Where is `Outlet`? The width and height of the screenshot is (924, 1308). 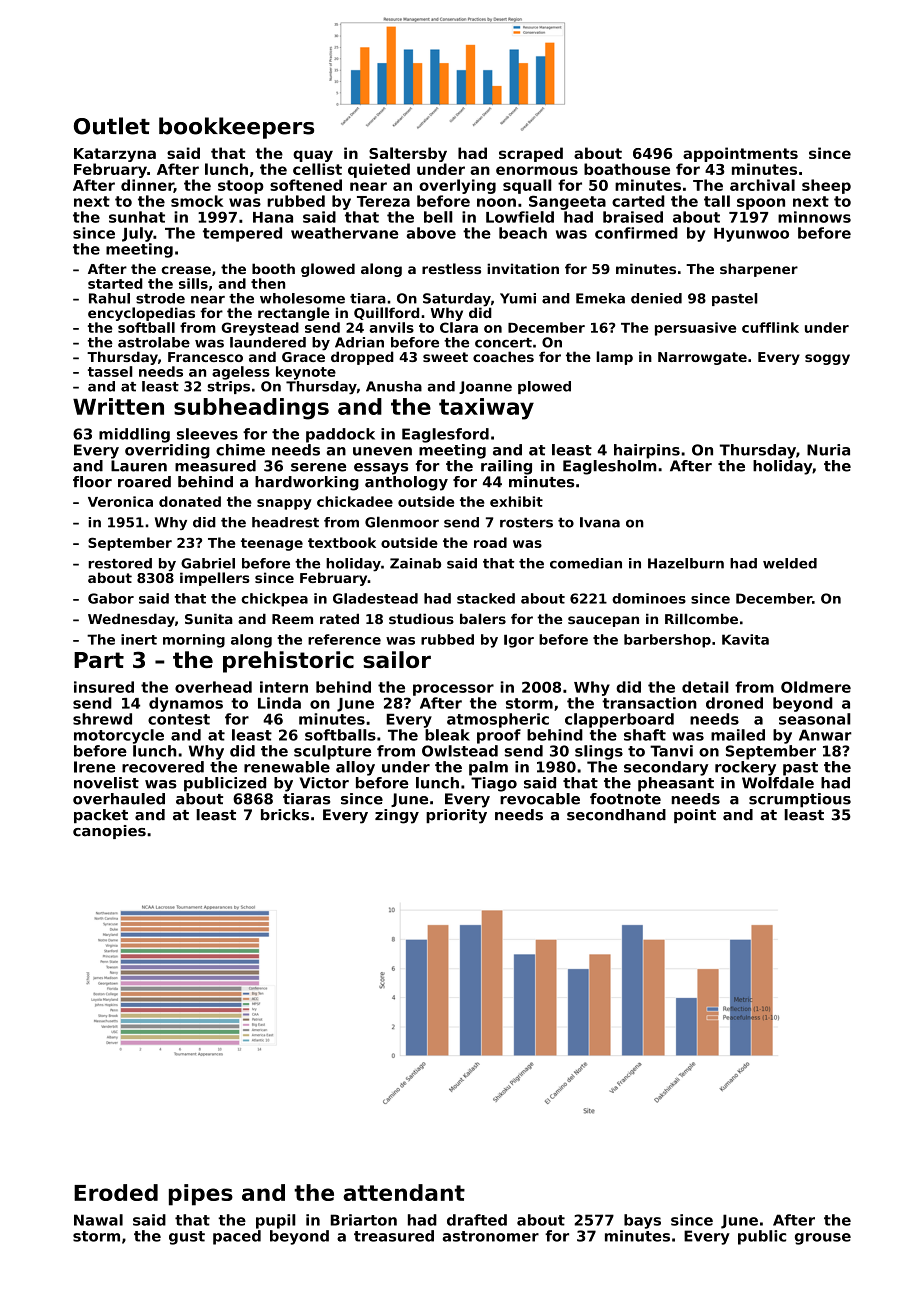 Outlet is located at coordinates (112, 126).
